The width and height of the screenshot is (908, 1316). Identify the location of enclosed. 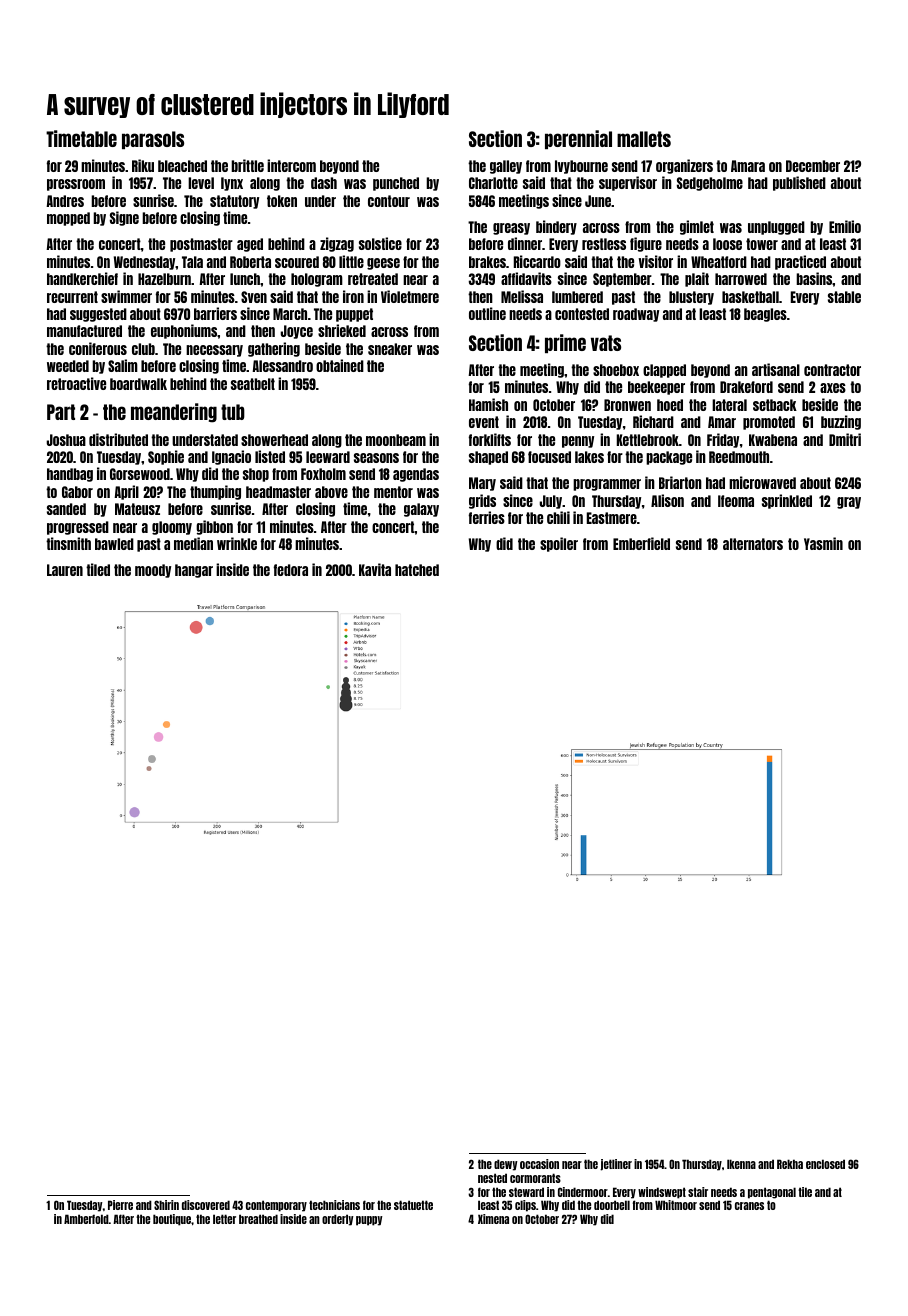
(825, 1164).
